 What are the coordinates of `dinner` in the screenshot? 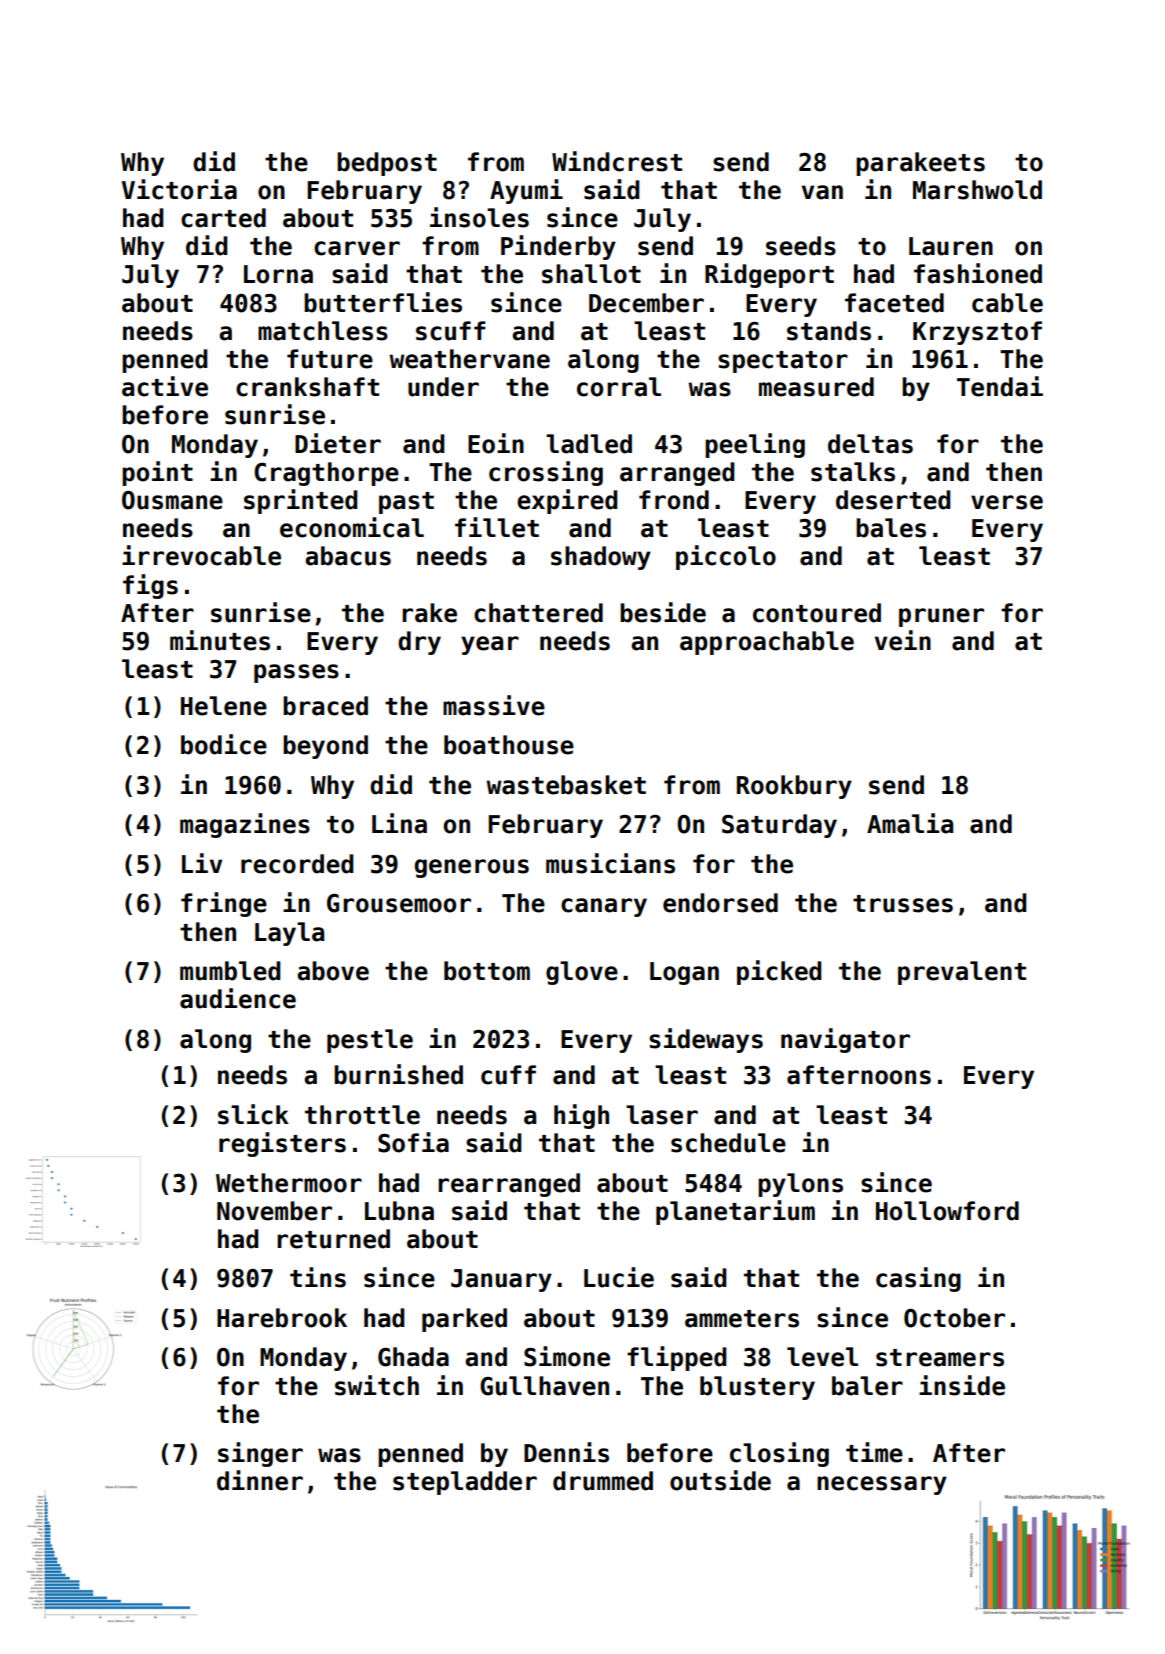 It's located at (260, 1480).
